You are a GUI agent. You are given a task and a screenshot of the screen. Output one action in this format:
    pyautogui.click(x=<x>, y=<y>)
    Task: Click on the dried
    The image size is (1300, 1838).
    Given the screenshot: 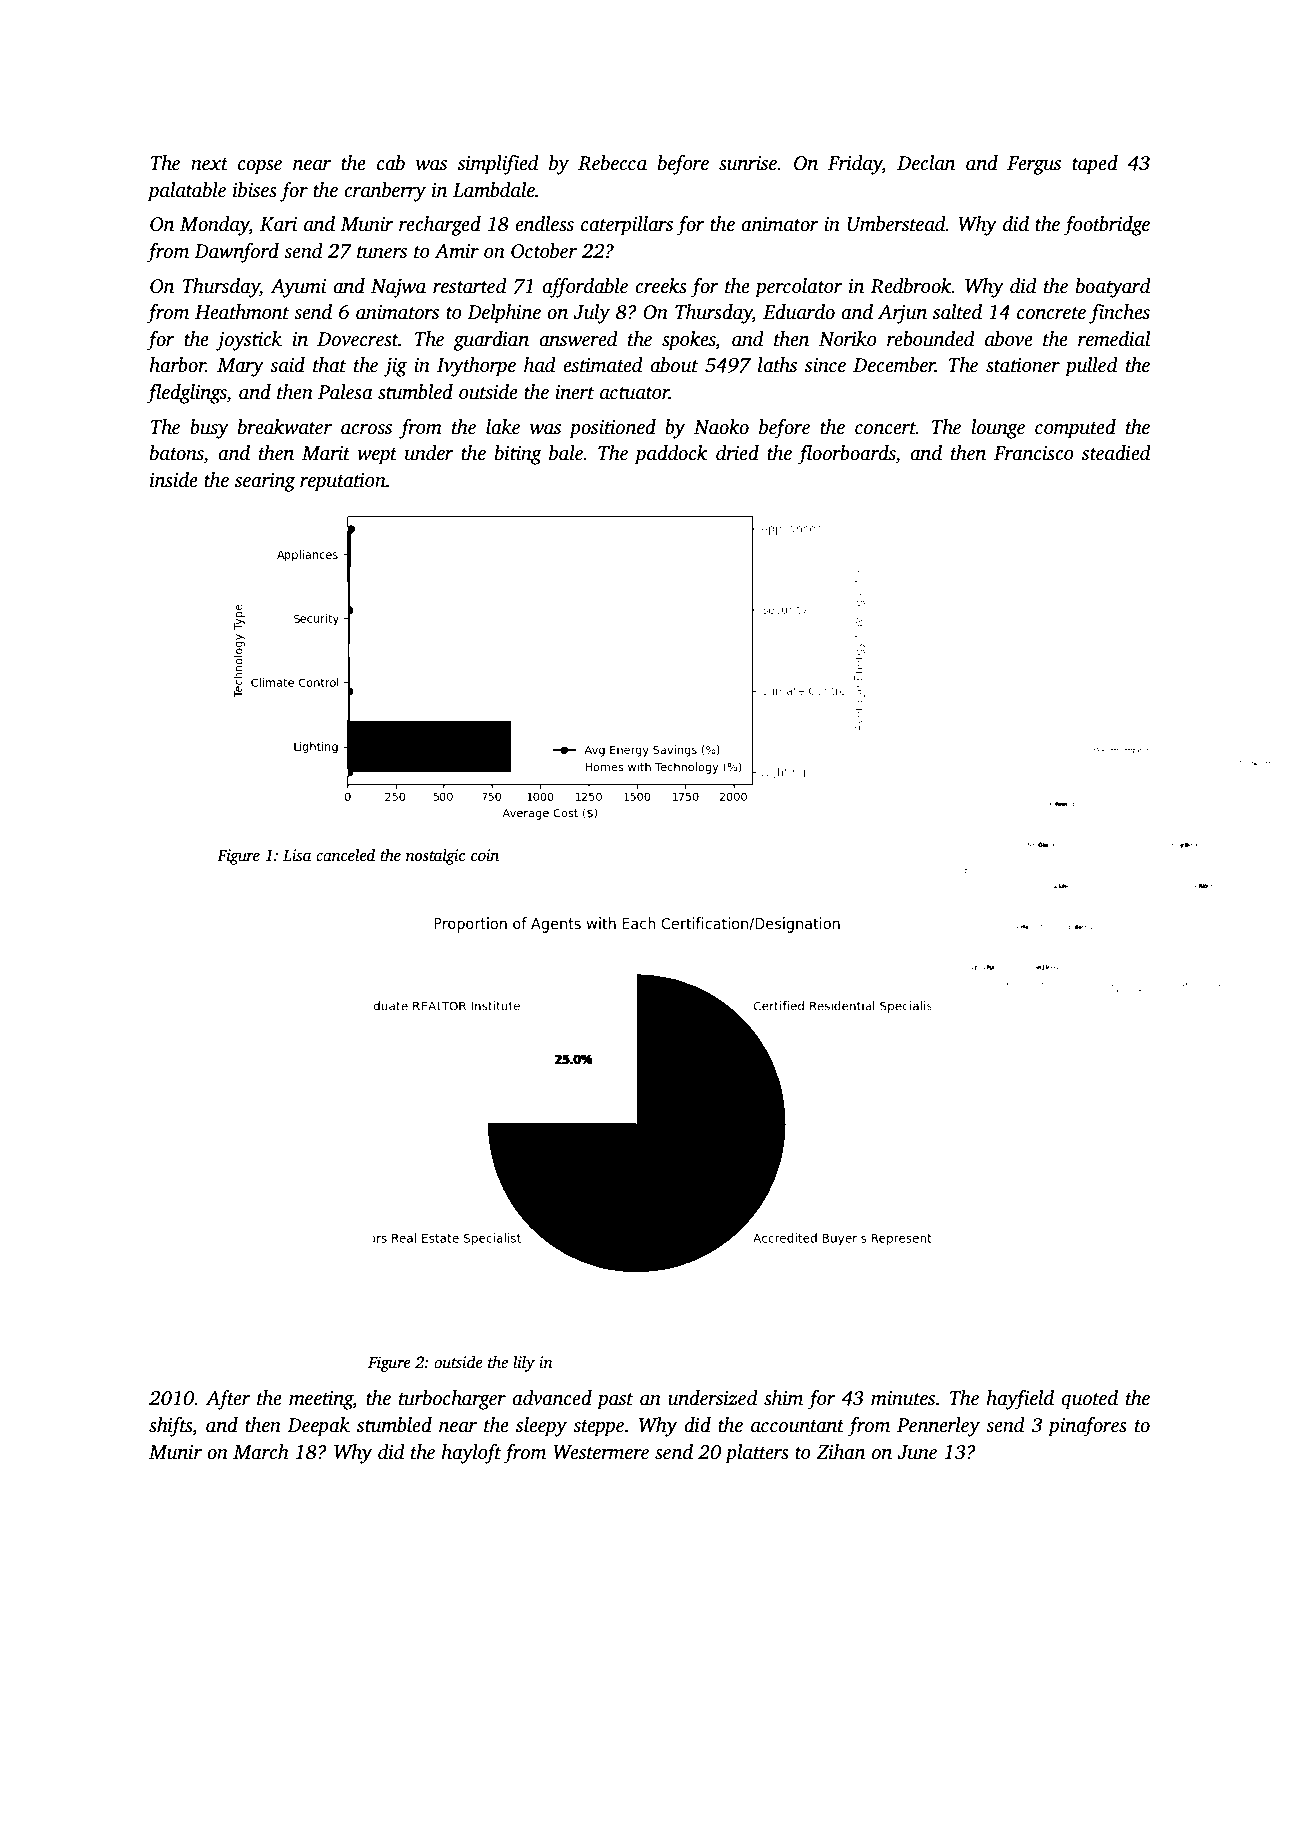 What is the action you would take?
    pyautogui.click(x=737, y=453)
